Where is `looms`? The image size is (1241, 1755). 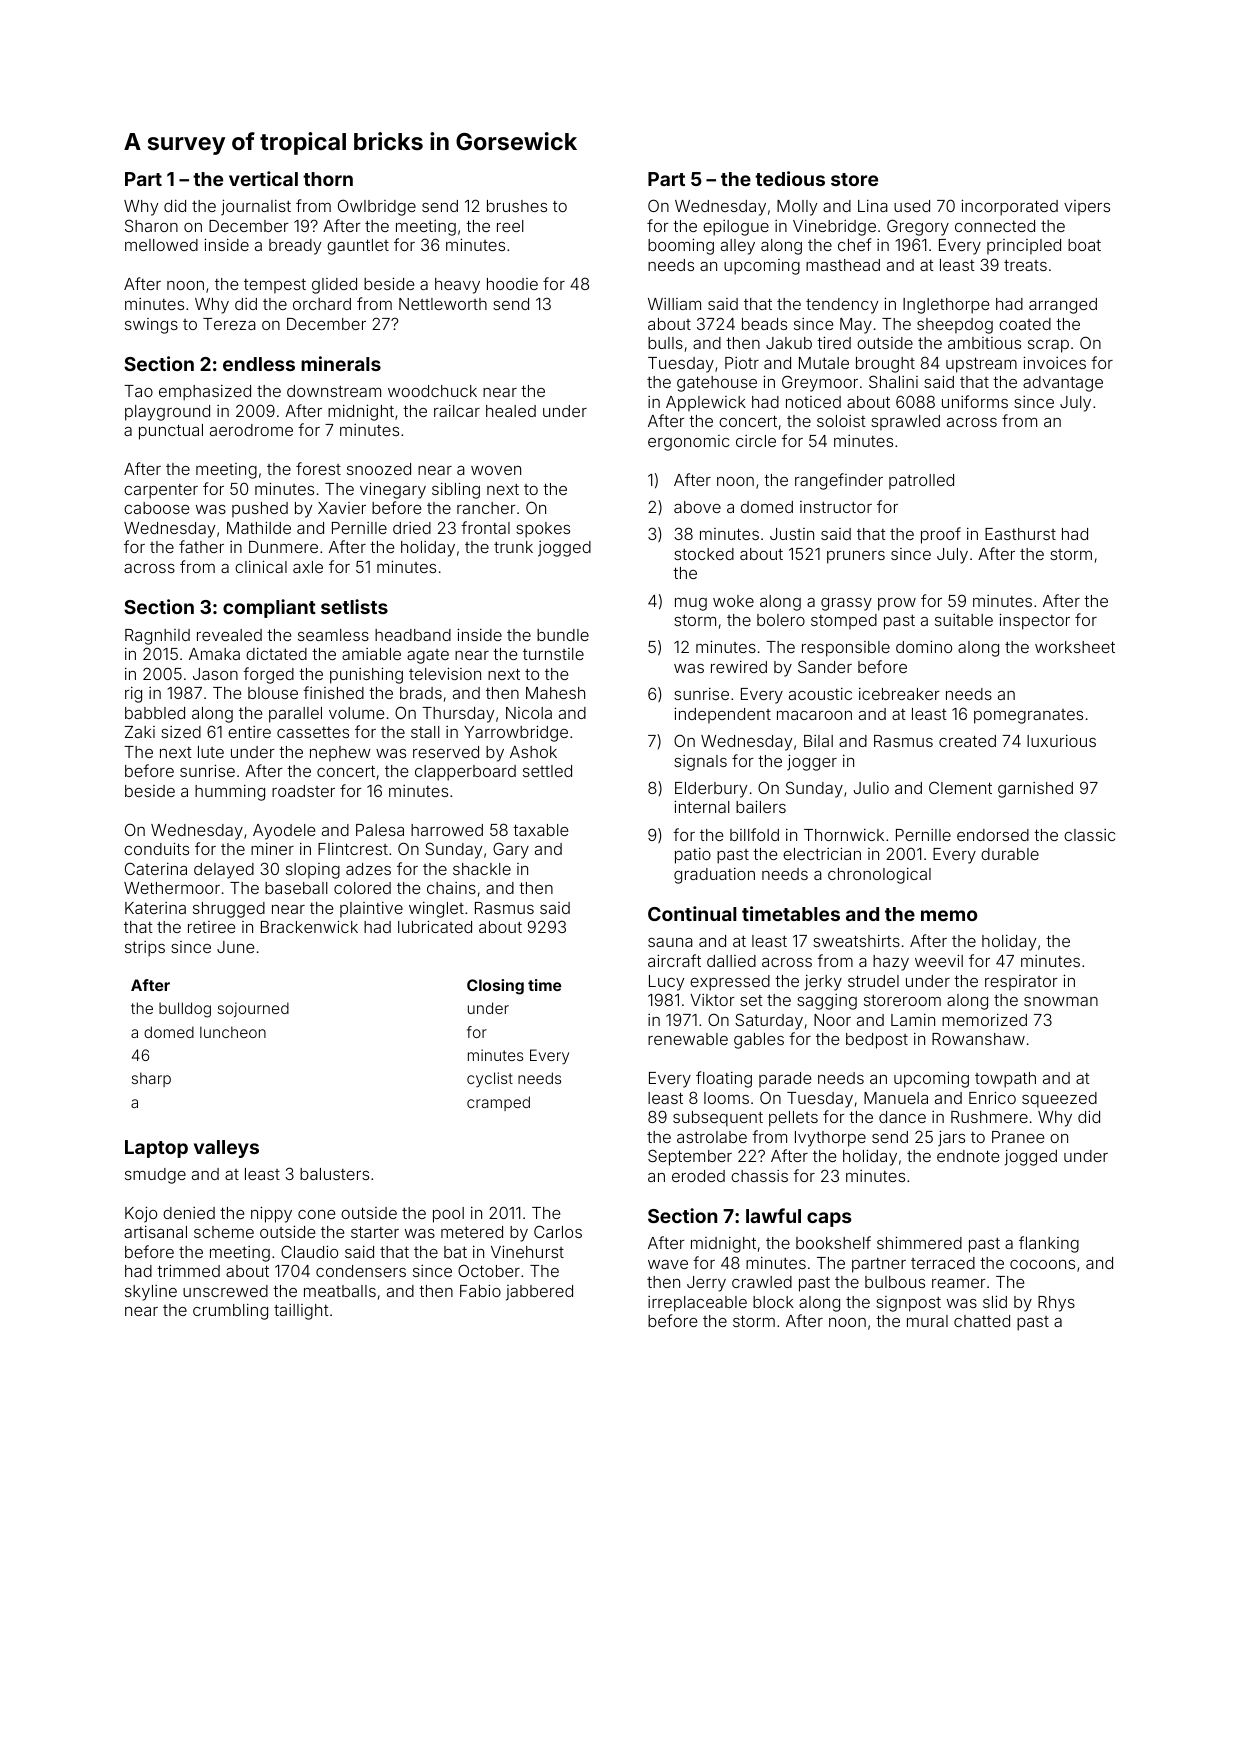 looms is located at coordinates (726, 1098).
